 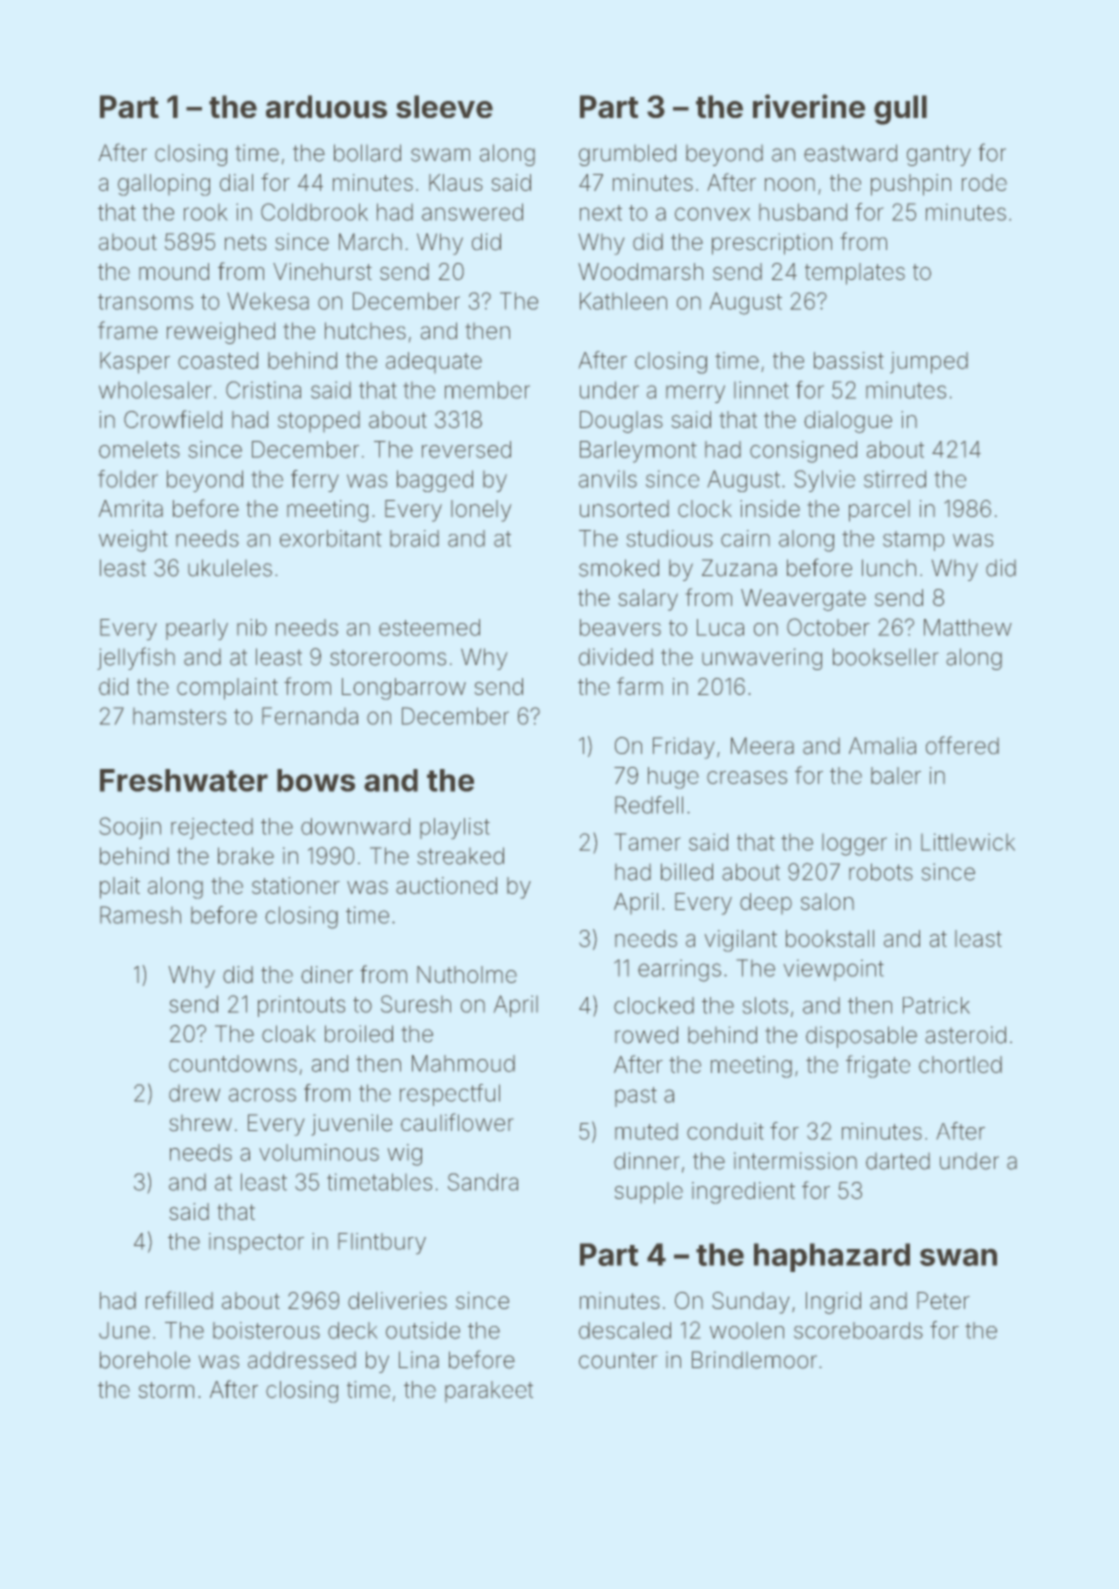 I want to click on Redfell, so click(x=649, y=805).
